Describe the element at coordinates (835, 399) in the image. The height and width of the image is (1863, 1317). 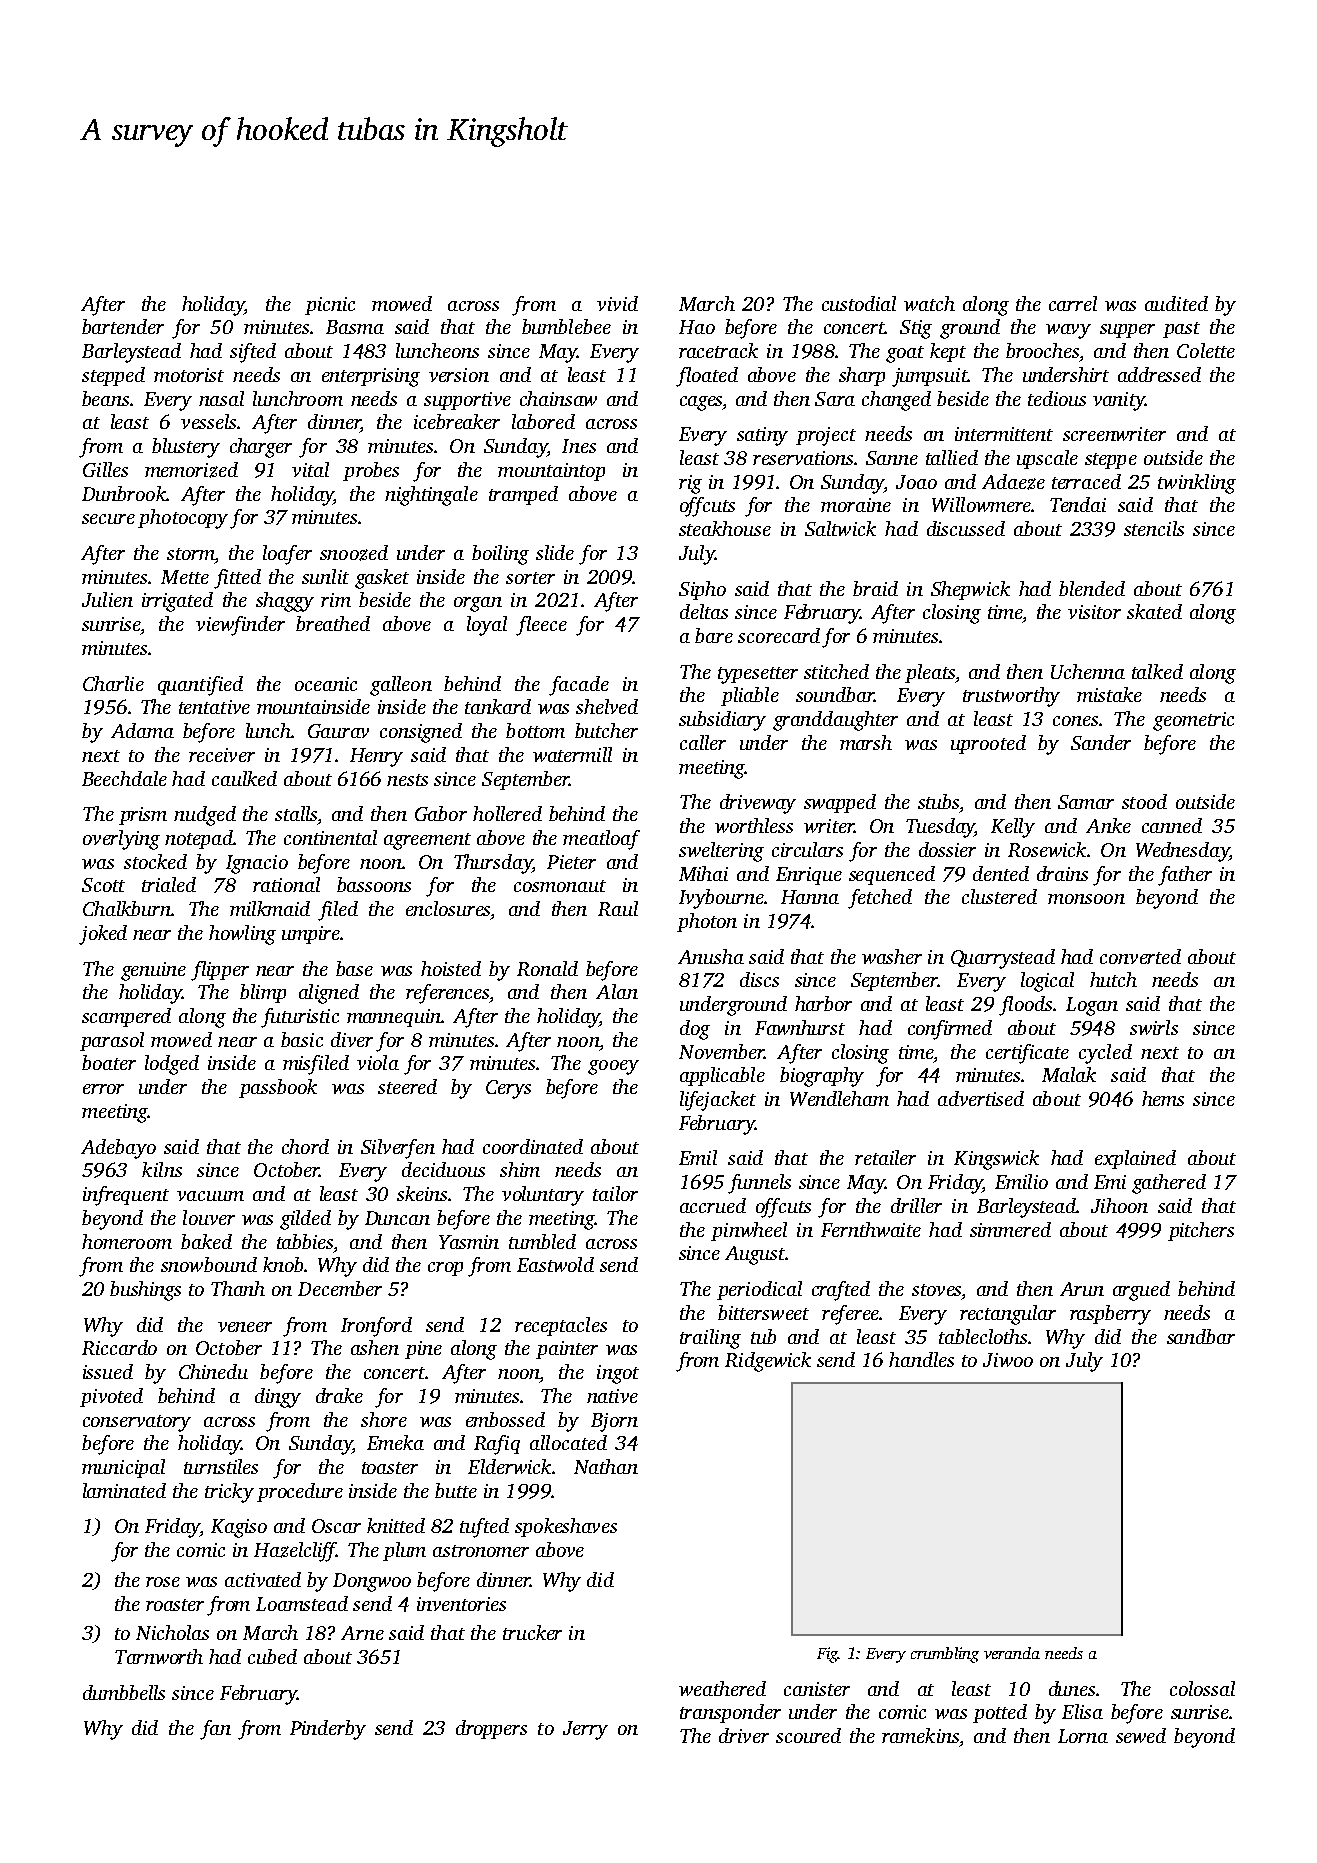
I see `Sara` at that location.
